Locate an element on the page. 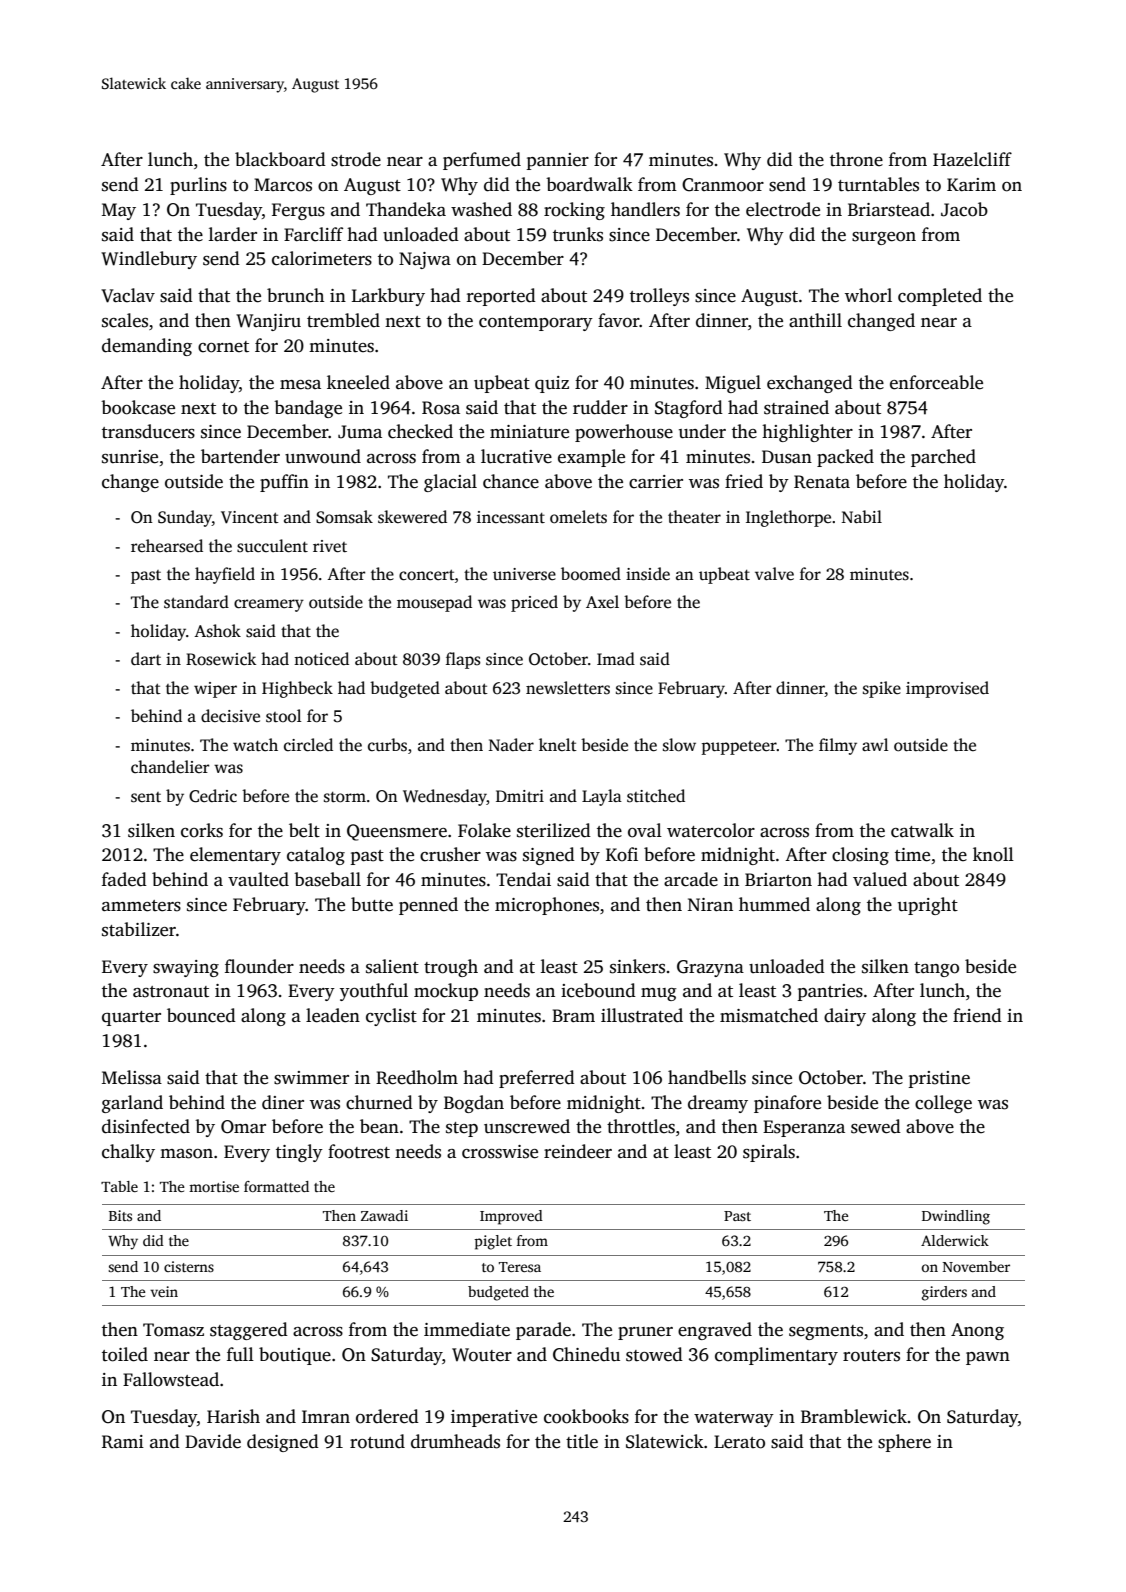  rotund is located at coordinates (377, 1441).
